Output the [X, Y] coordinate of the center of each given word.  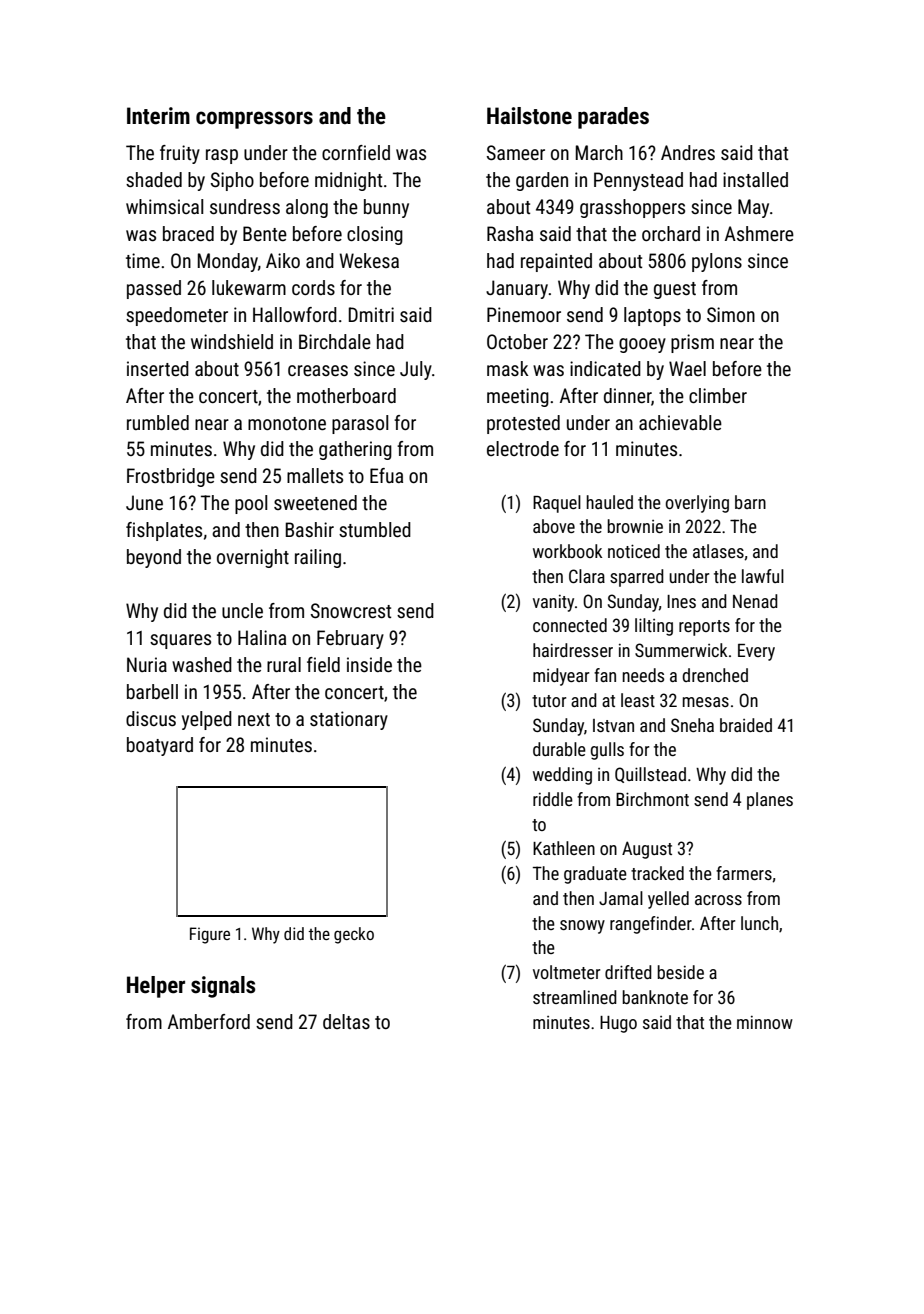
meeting [518, 397]
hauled [610, 502]
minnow [765, 1022]
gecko [354, 935]
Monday [228, 262]
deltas [346, 1021]
